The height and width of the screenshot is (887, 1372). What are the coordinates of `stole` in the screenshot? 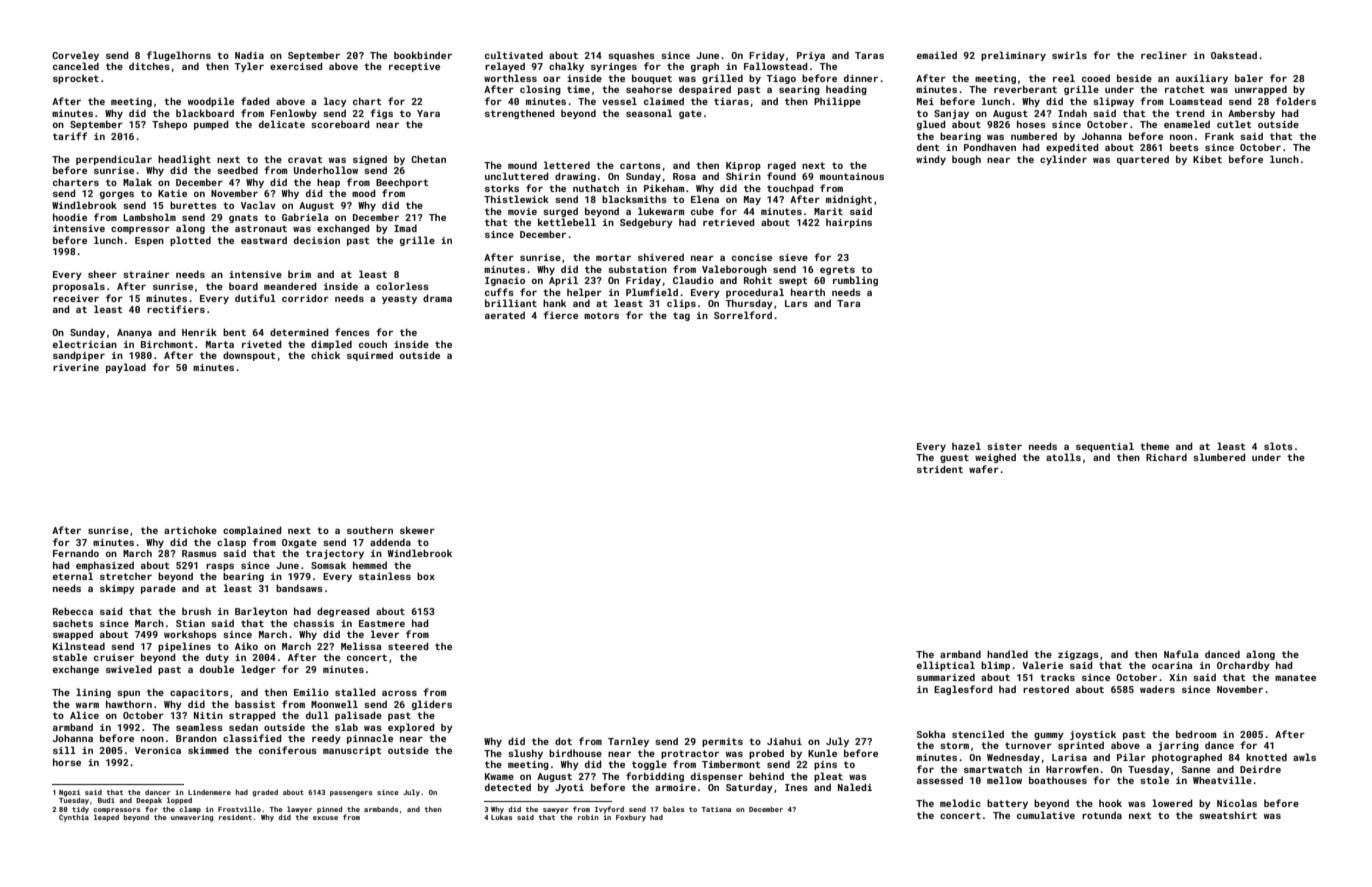 It's located at (1154, 780).
